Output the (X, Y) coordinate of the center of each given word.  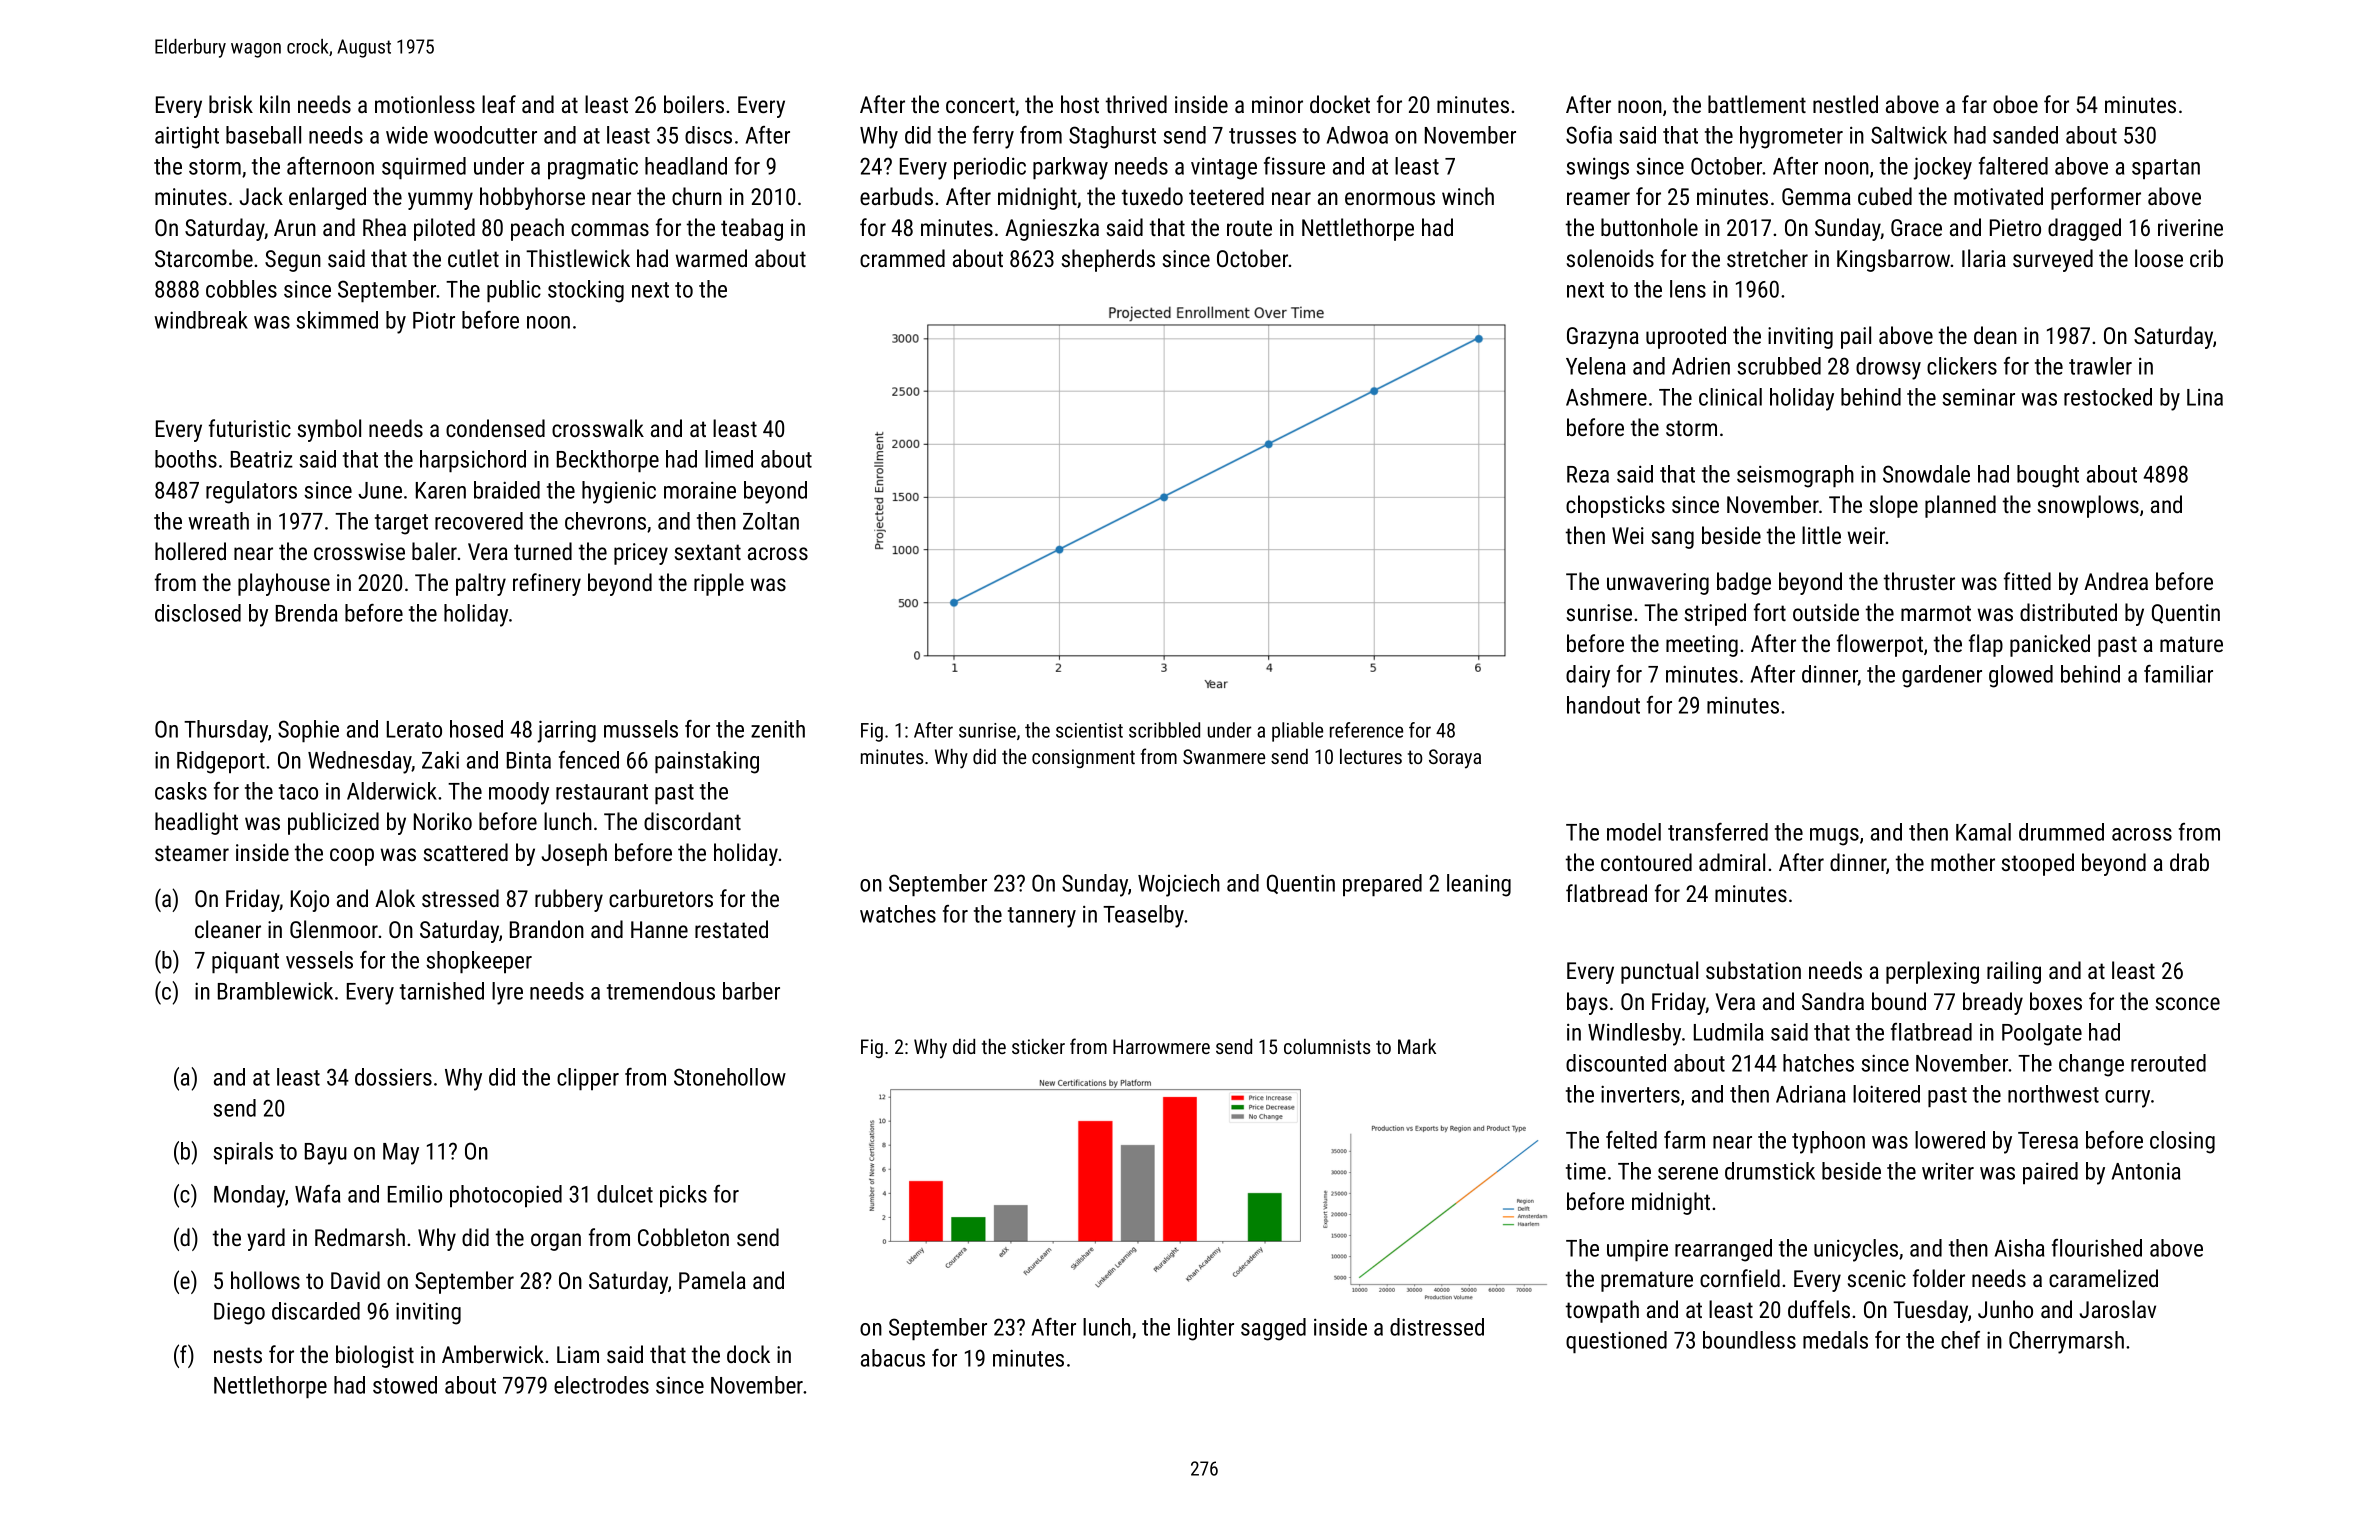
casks (181, 791)
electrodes (601, 1385)
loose (2159, 258)
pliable (1297, 732)
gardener (1942, 676)
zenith (778, 729)
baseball (263, 135)
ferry (993, 137)
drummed (2061, 832)
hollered (190, 551)
